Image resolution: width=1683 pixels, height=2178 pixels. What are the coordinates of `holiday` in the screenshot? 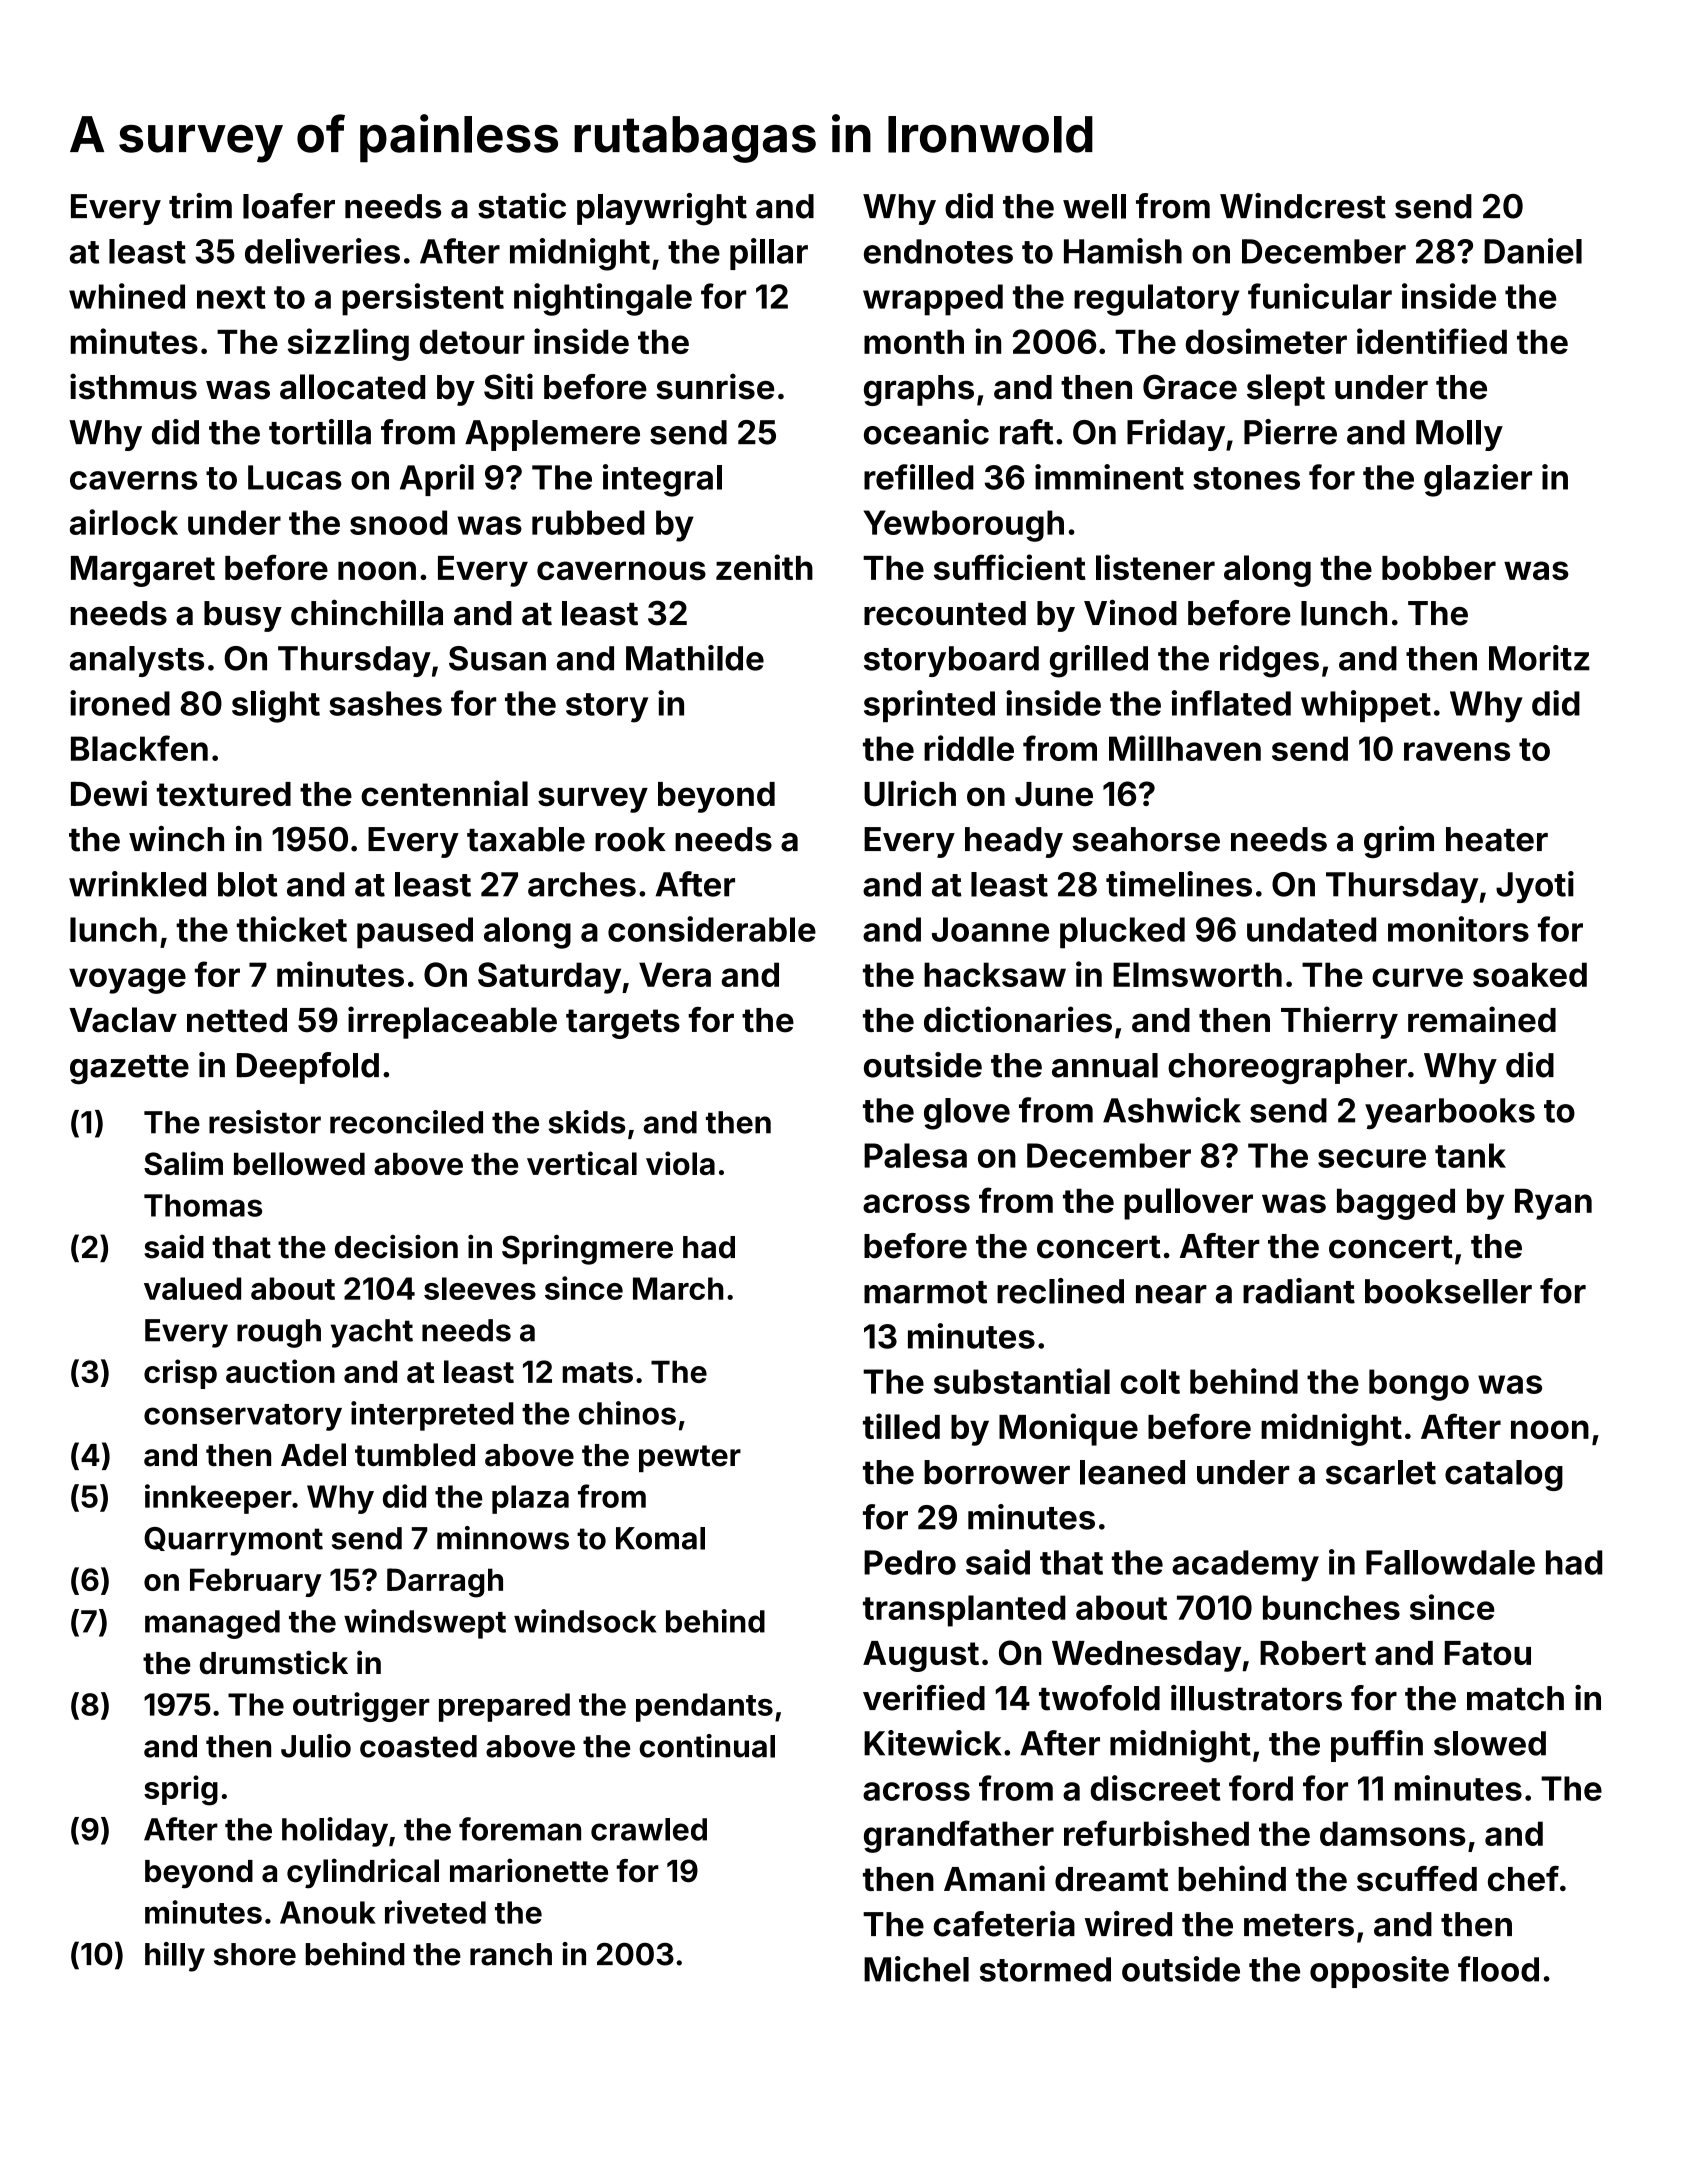 It's located at (335, 1832).
